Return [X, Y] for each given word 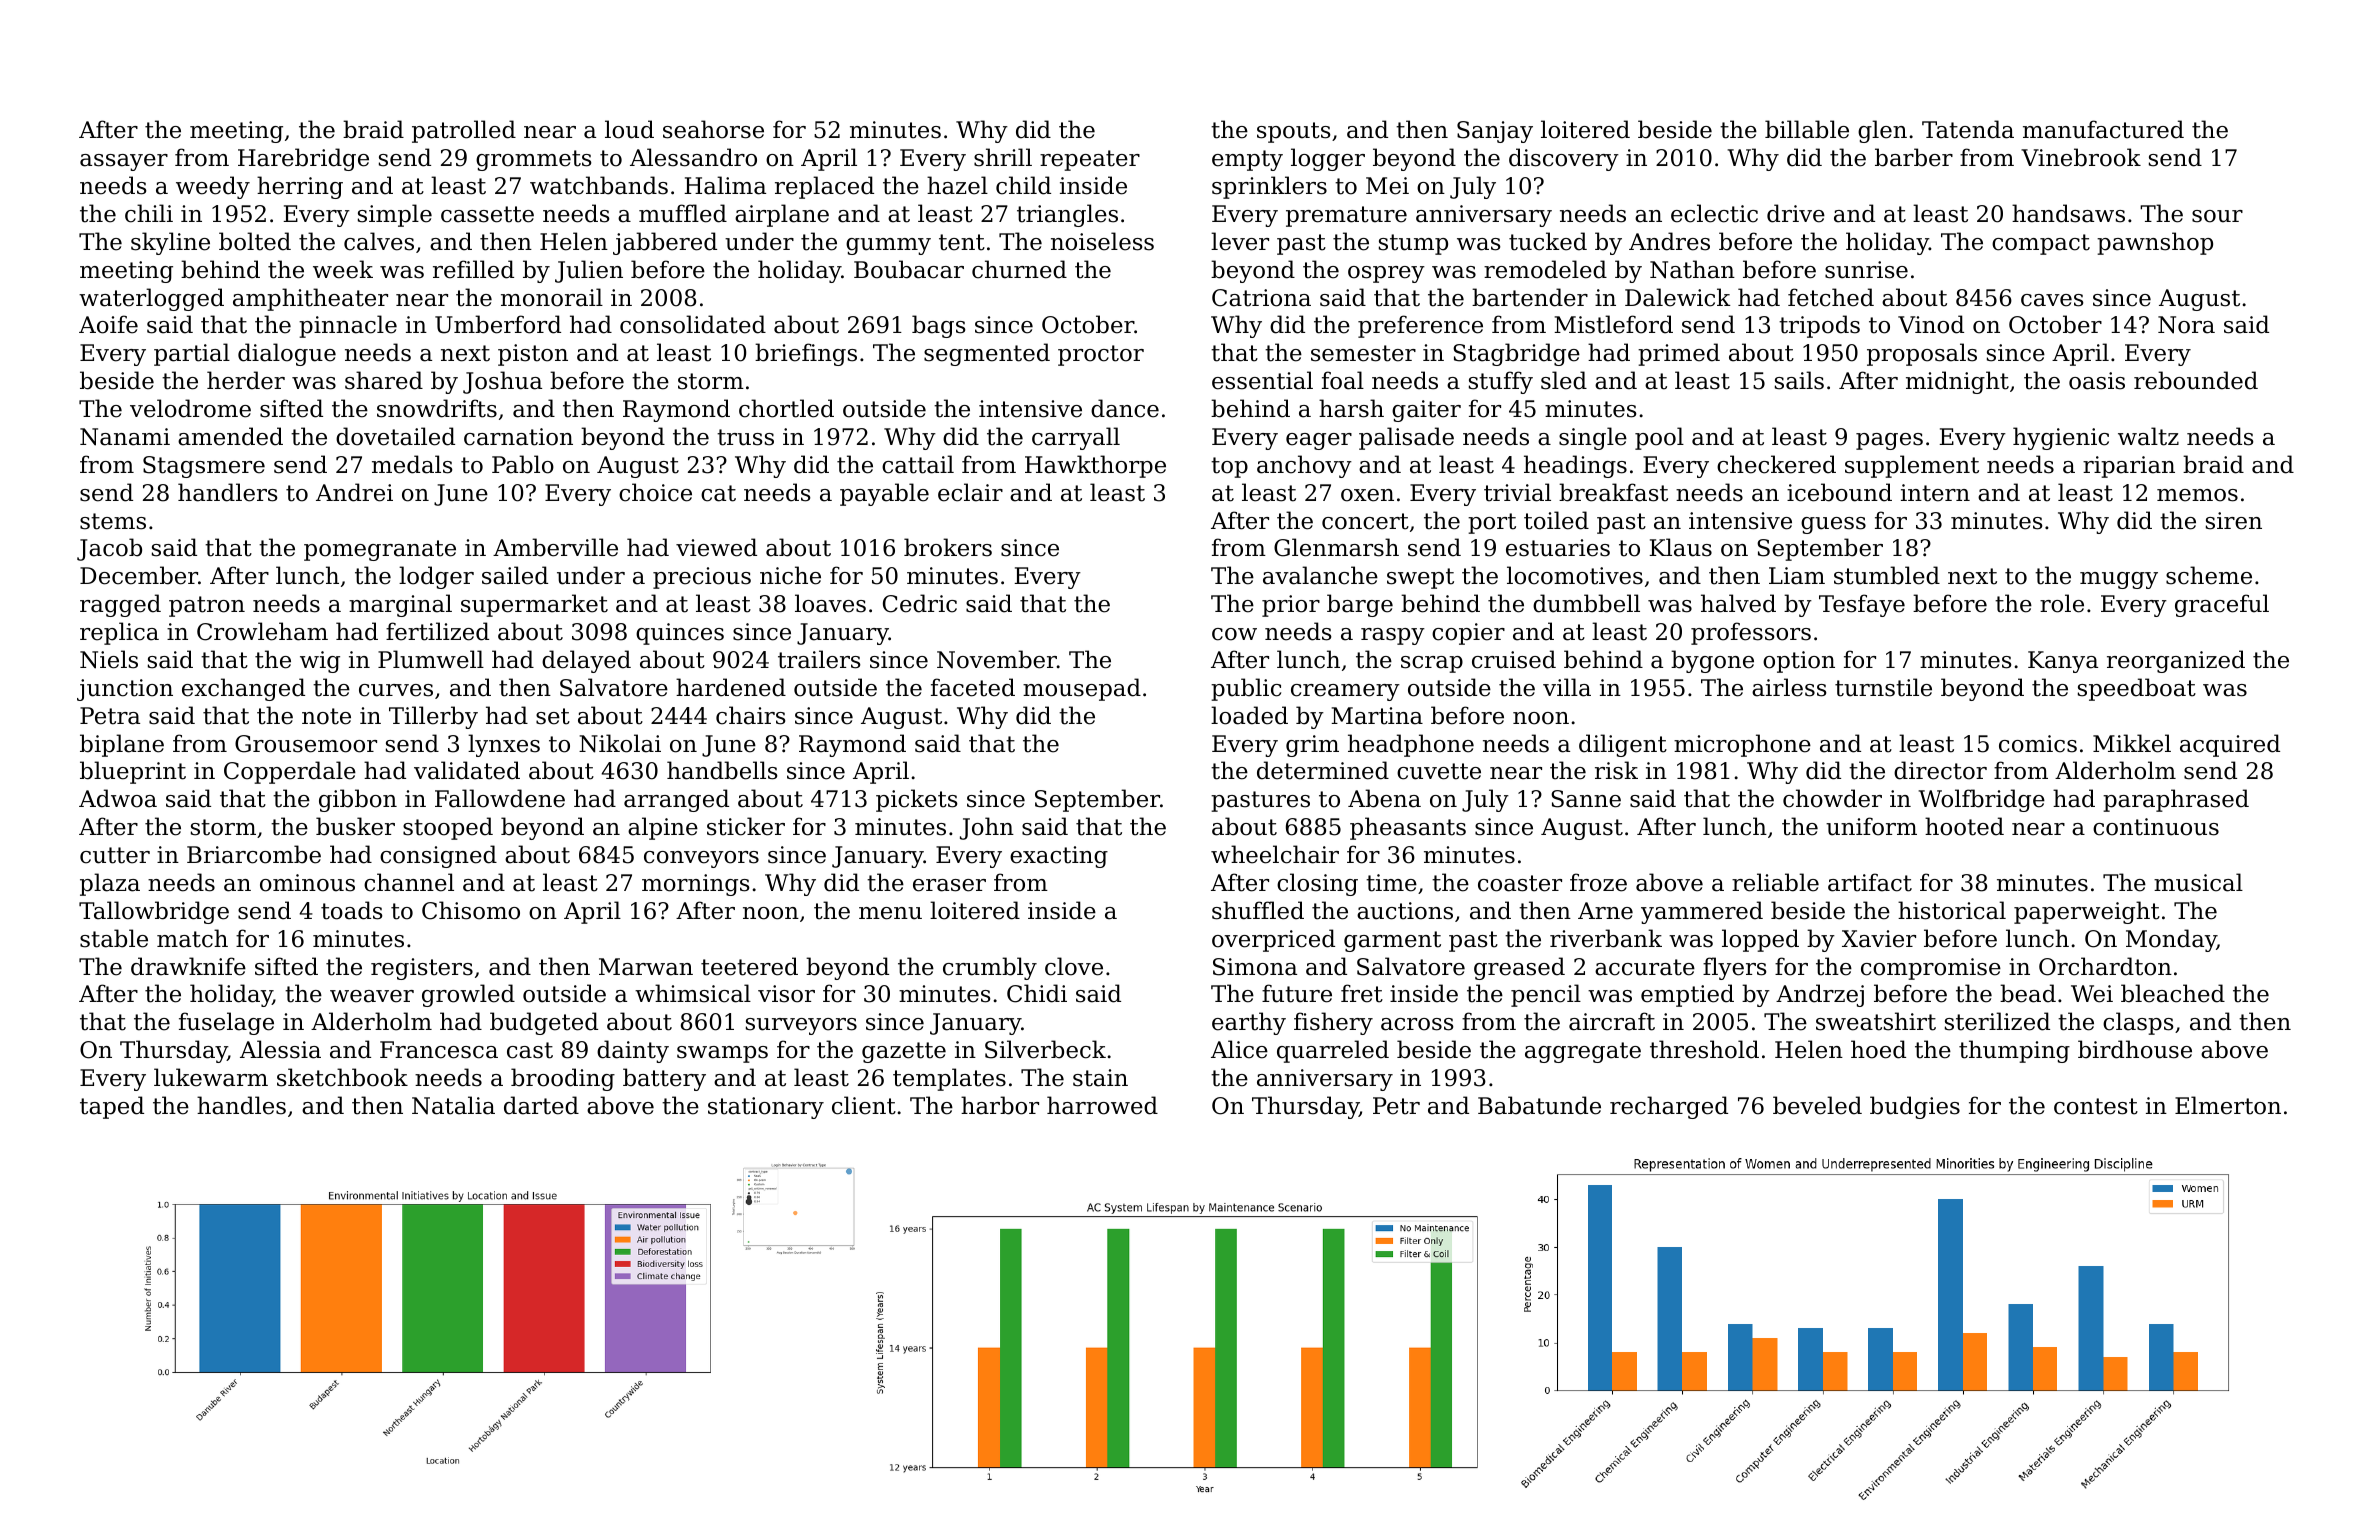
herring [300, 187]
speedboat [2137, 689]
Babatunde [1539, 1105]
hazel [957, 185]
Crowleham [262, 631]
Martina [1377, 716]
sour [2217, 216]
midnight [1957, 382]
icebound [1839, 492]
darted [541, 1105]
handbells [722, 770]
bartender [1530, 297]
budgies [1915, 1107]
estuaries [1558, 548]
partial [192, 354]
